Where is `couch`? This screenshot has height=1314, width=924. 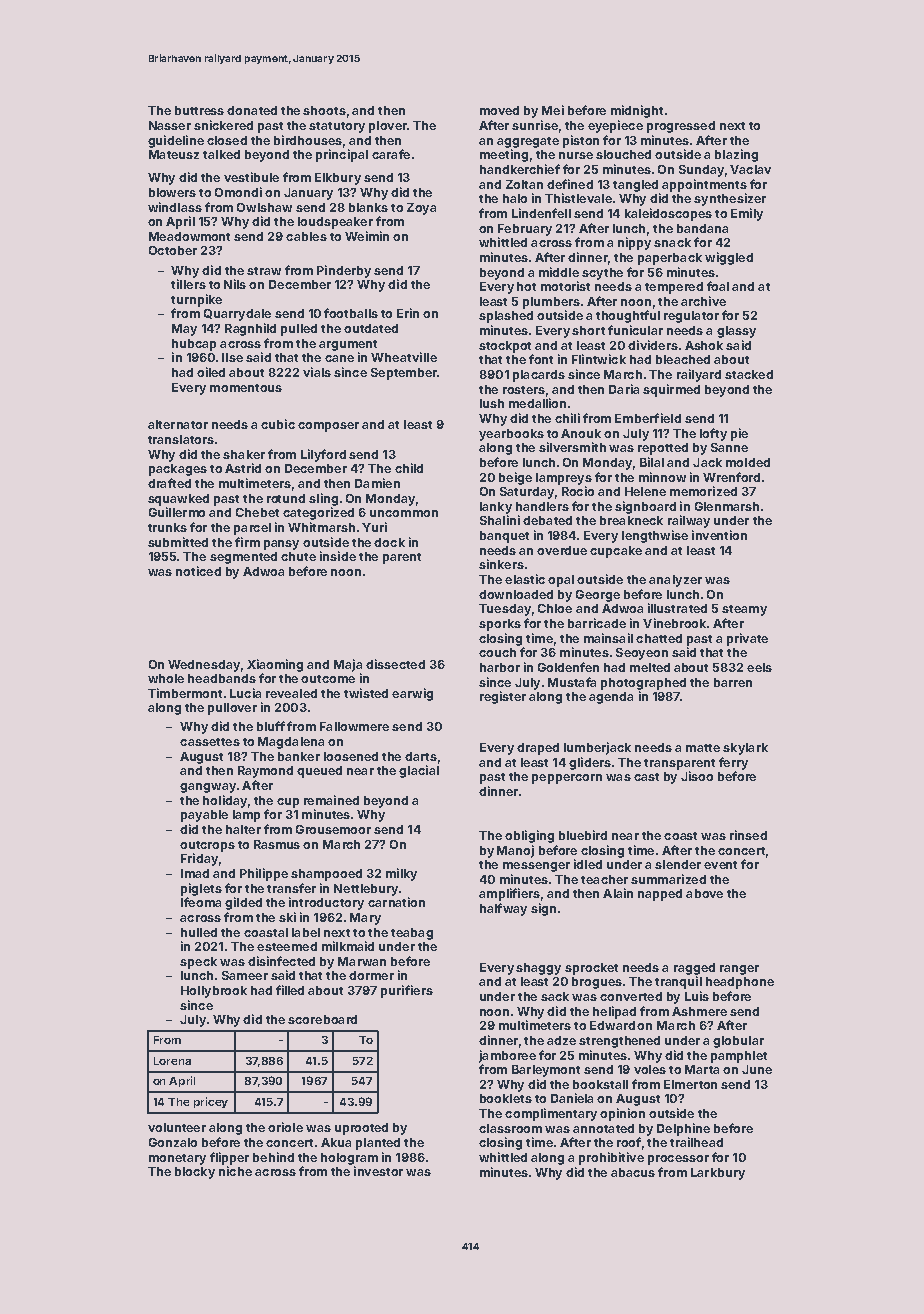
couch is located at coordinates (497, 652).
